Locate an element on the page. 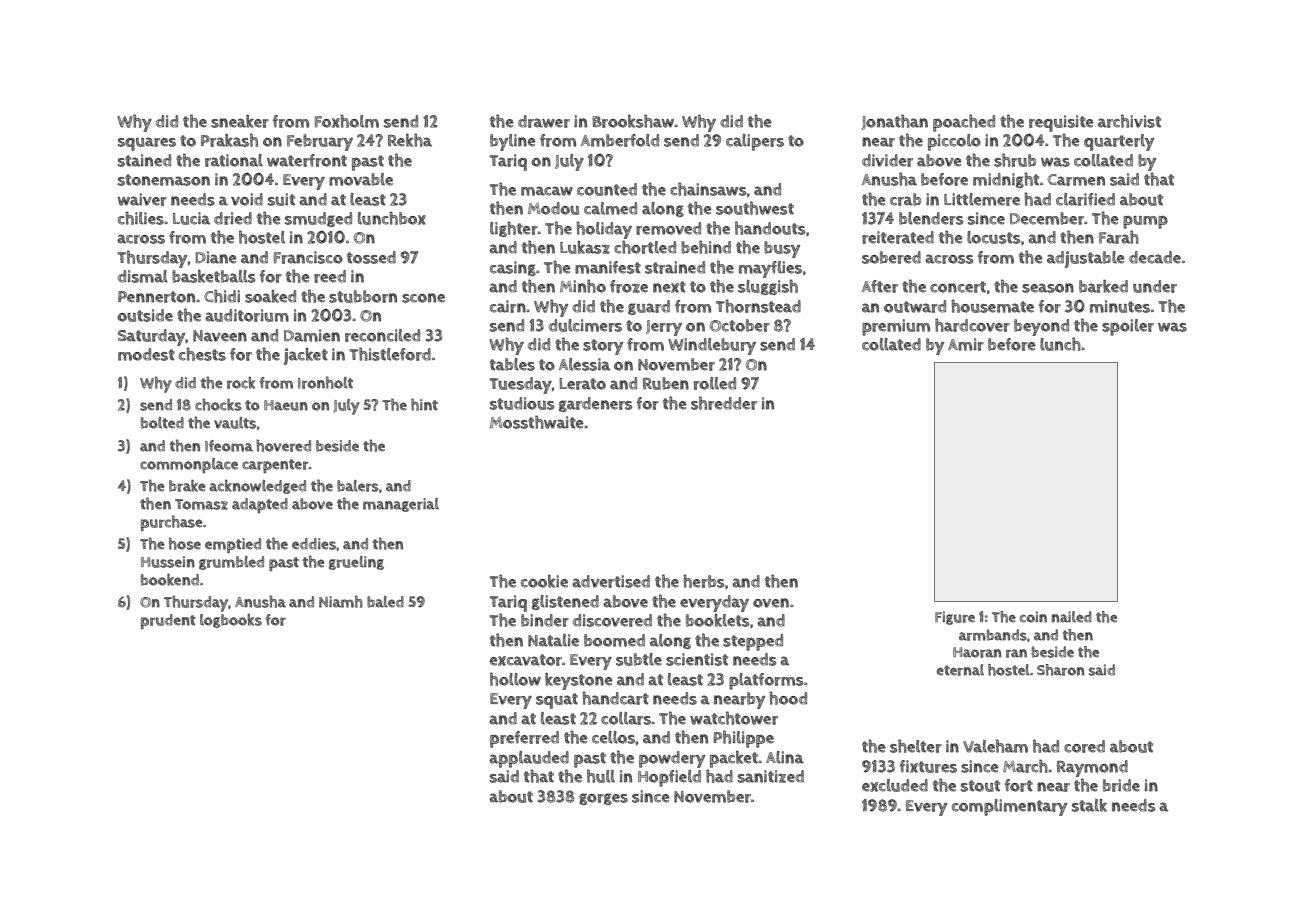  Jonathan is located at coordinates (894, 122).
